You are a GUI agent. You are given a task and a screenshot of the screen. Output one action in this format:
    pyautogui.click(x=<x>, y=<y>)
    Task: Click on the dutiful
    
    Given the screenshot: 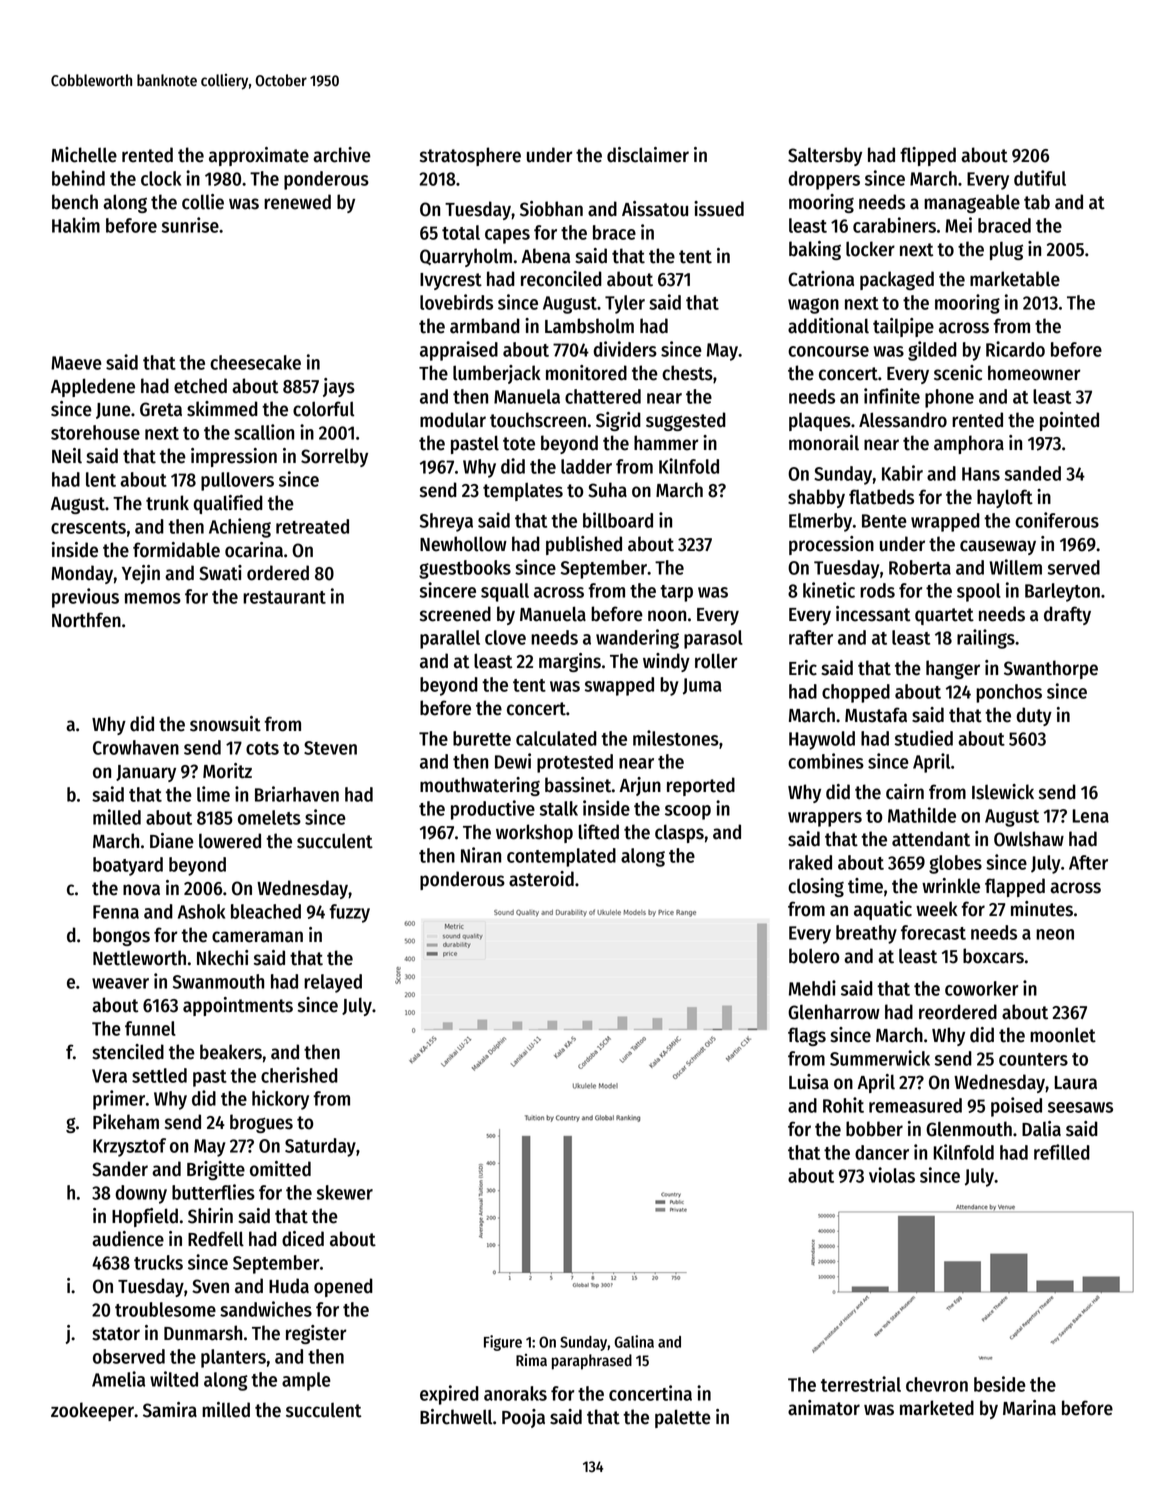 What is the action you would take?
    pyautogui.click(x=1040, y=178)
